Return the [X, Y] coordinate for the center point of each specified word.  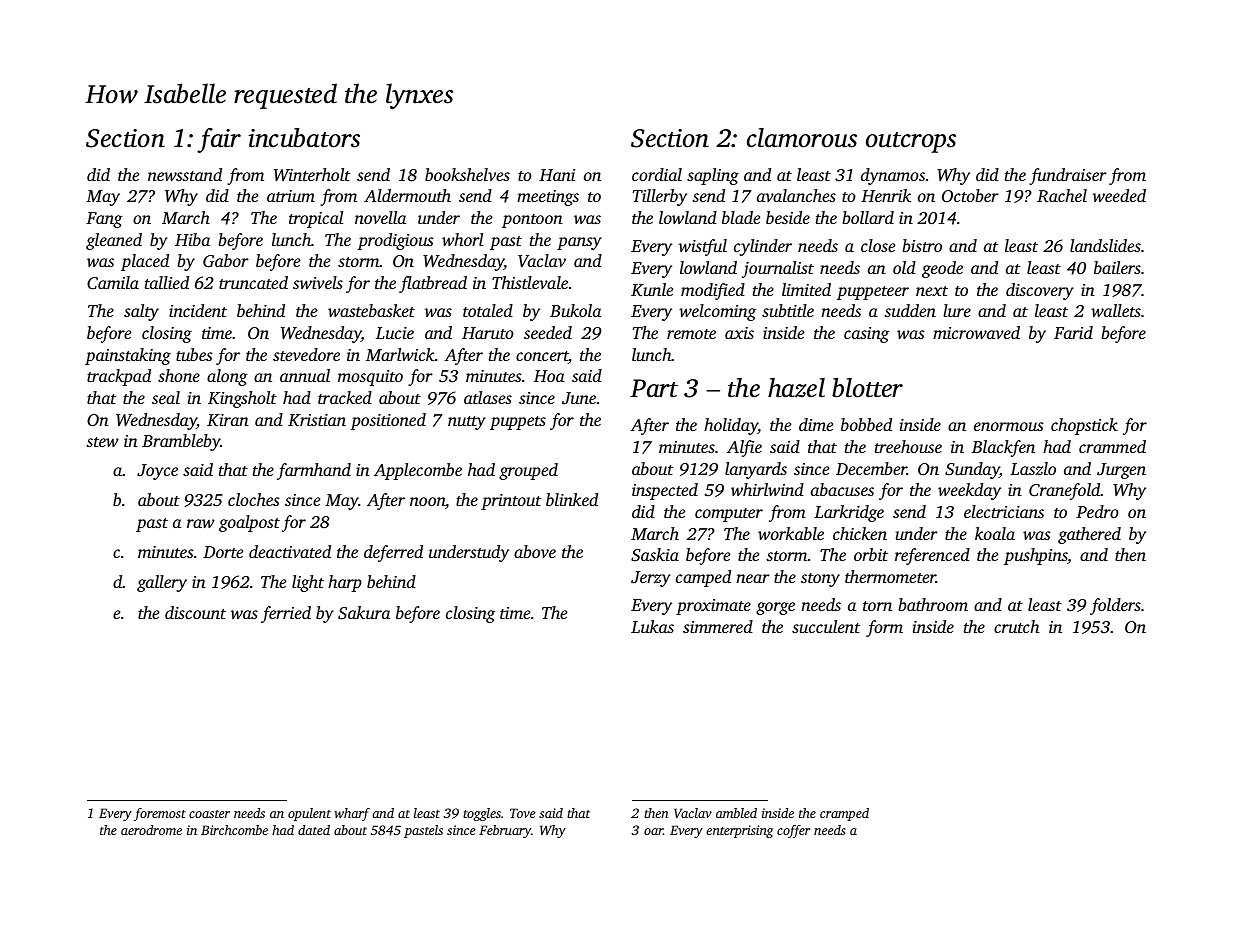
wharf [352, 814]
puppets [518, 423]
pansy [579, 243]
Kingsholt [242, 399]
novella [380, 217]
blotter [867, 388]
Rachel [1062, 195]
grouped [528, 471]
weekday [969, 491]
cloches [254, 499]
